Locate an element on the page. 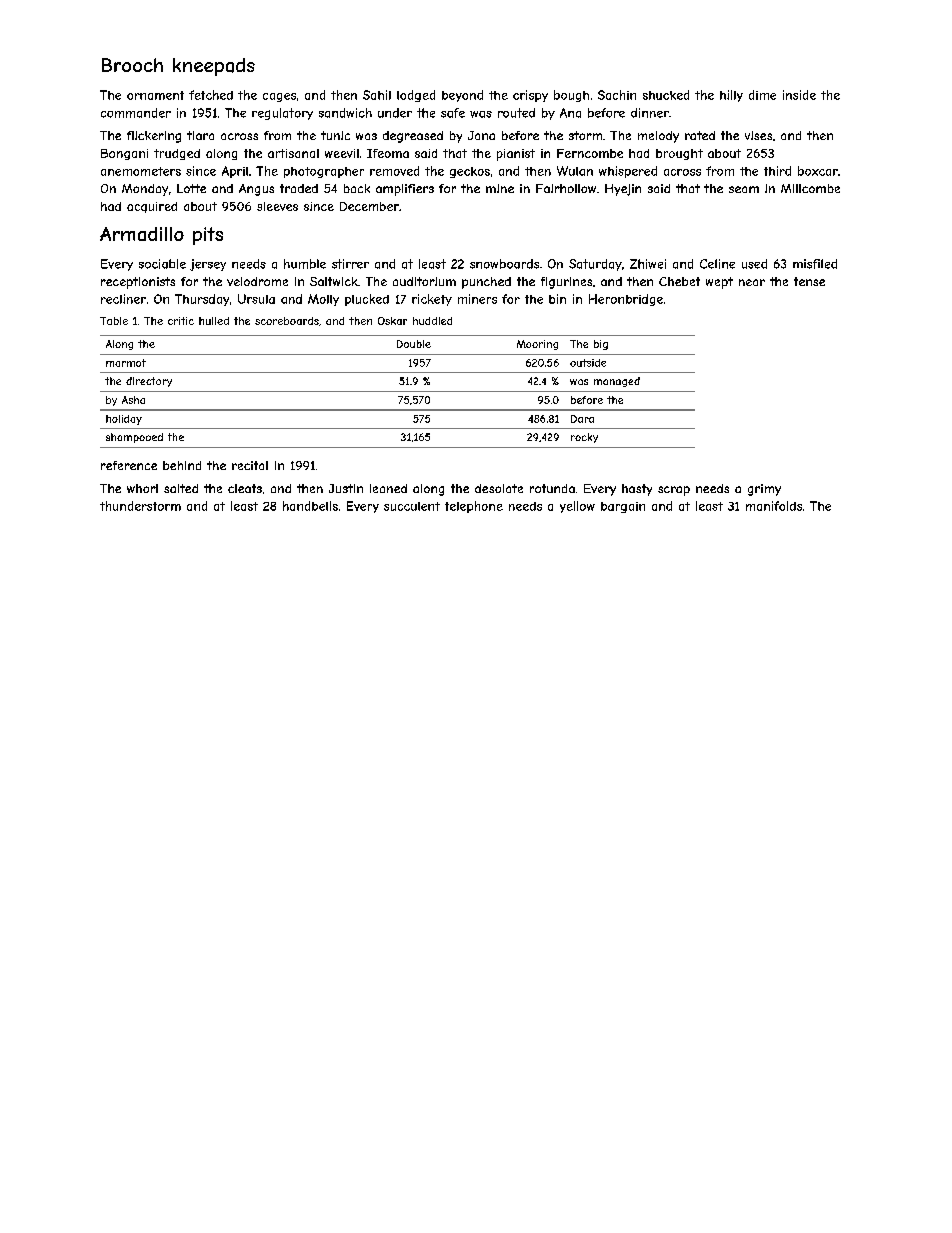 This document has height=1233, width=952. brought is located at coordinates (679, 154).
